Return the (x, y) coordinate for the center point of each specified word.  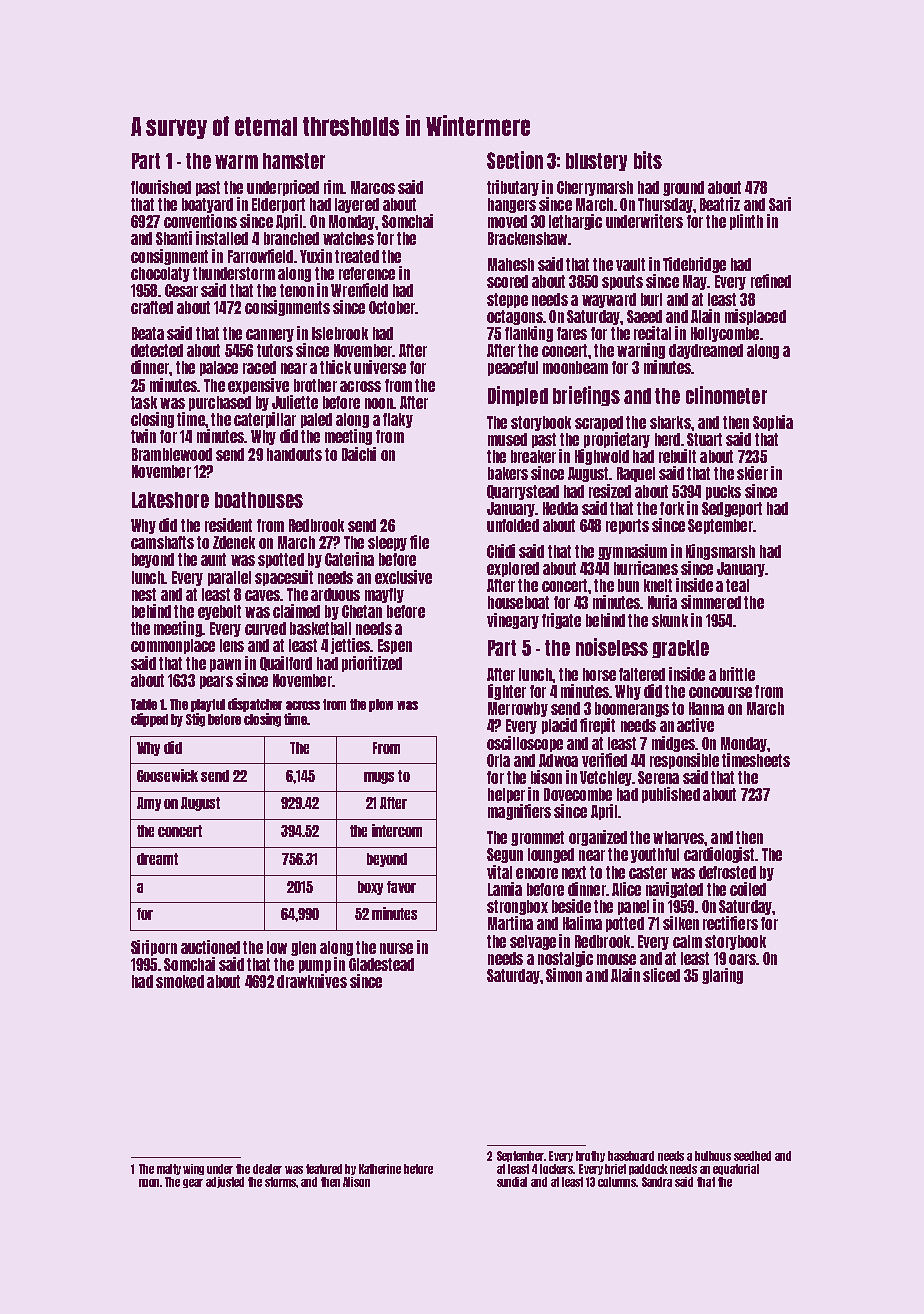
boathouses (259, 500)
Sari (780, 204)
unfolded (513, 525)
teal (737, 585)
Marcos (373, 187)
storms (281, 1182)
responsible (684, 761)
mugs (379, 778)
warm (236, 162)
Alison (356, 1182)
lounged (551, 855)
